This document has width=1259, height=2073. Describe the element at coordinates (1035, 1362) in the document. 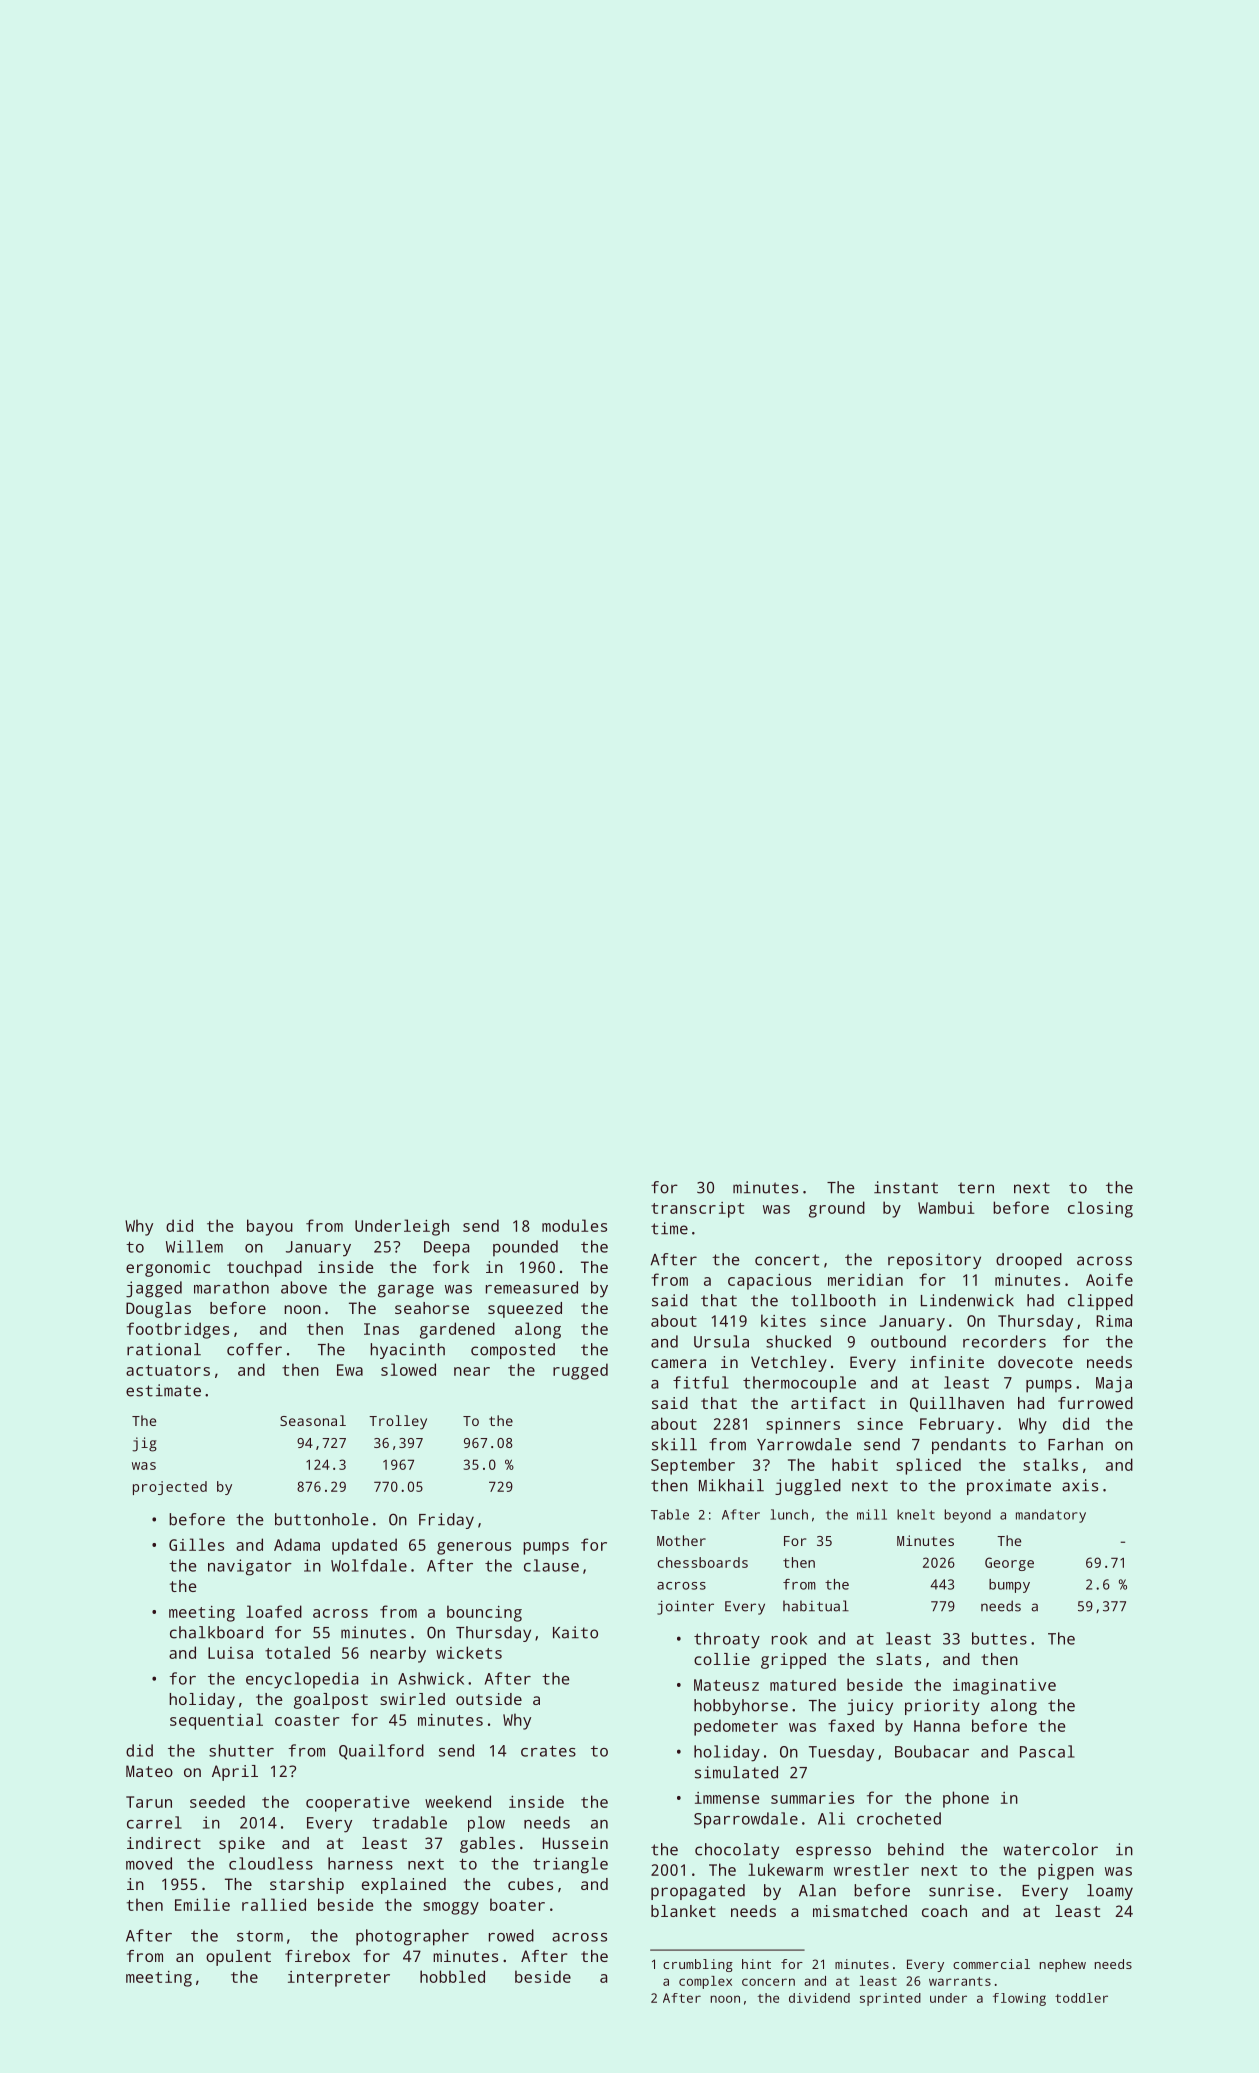

I see `dovecote` at that location.
